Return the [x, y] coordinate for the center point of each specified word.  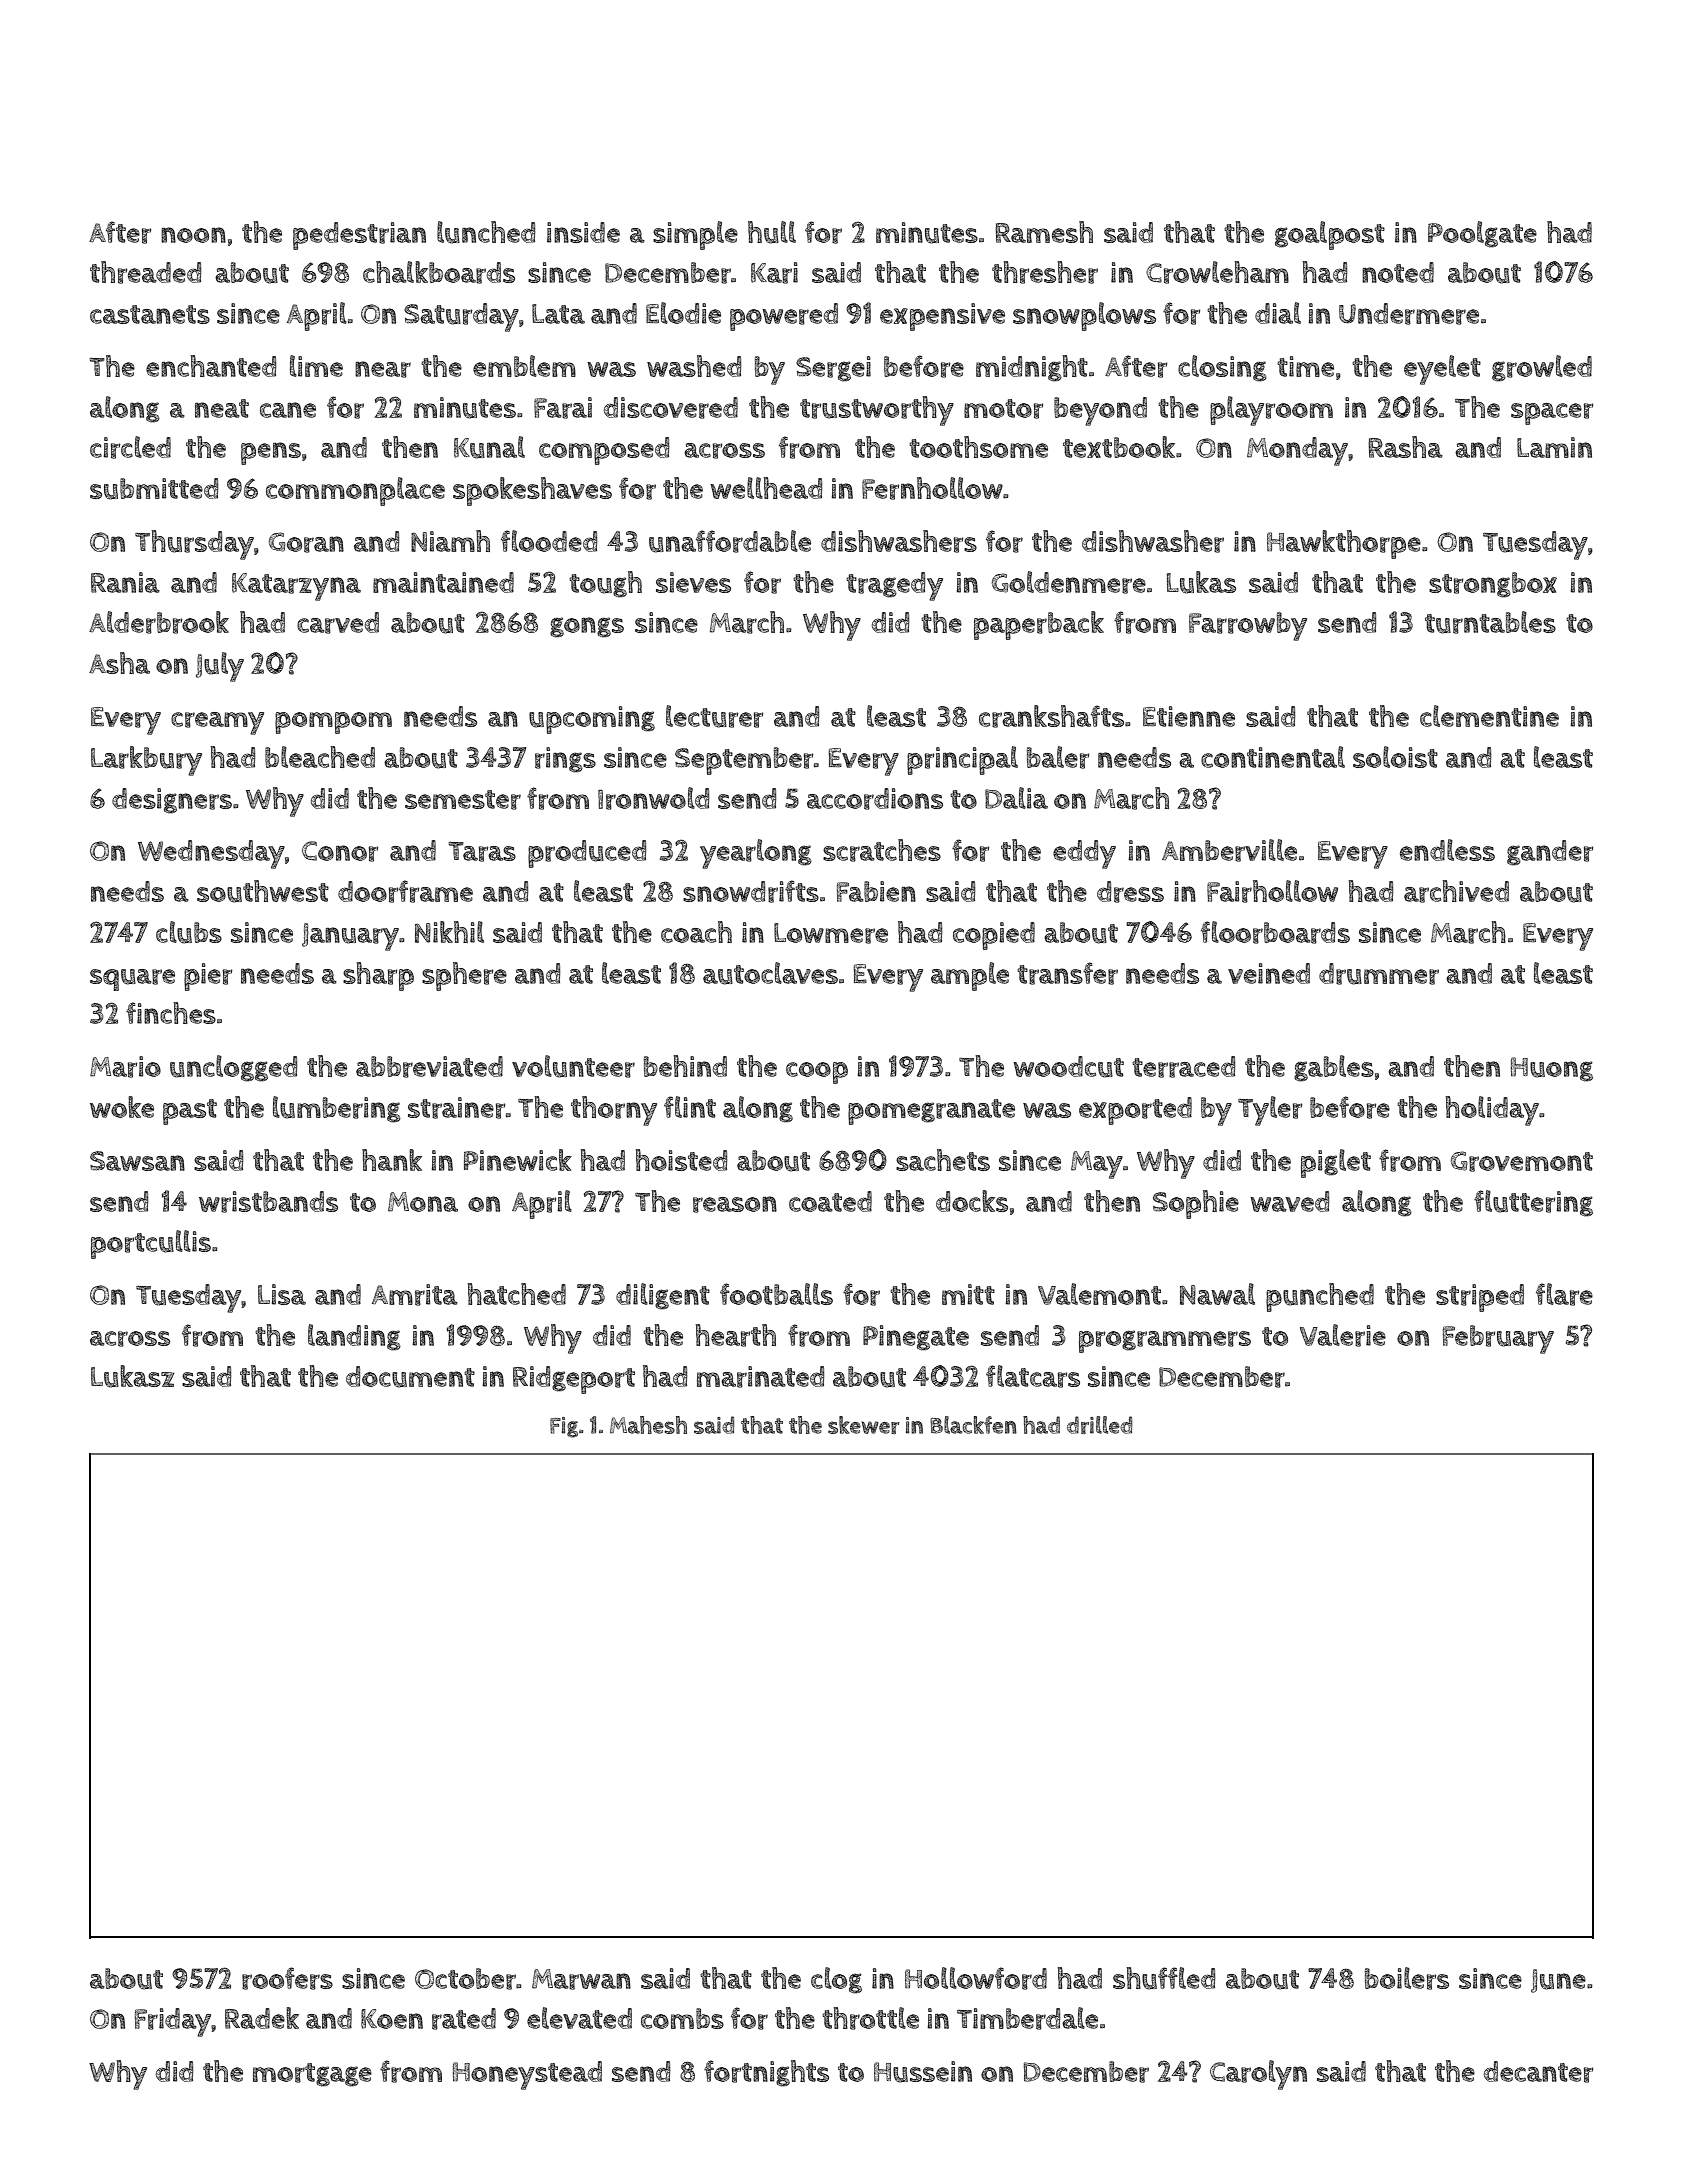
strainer [456, 1108]
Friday [173, 2022]
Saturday [461, 317]
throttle [870, 2018]
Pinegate [916, 1338]
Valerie [1343, 1335]
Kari [774, 273]
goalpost [1330, 235]
